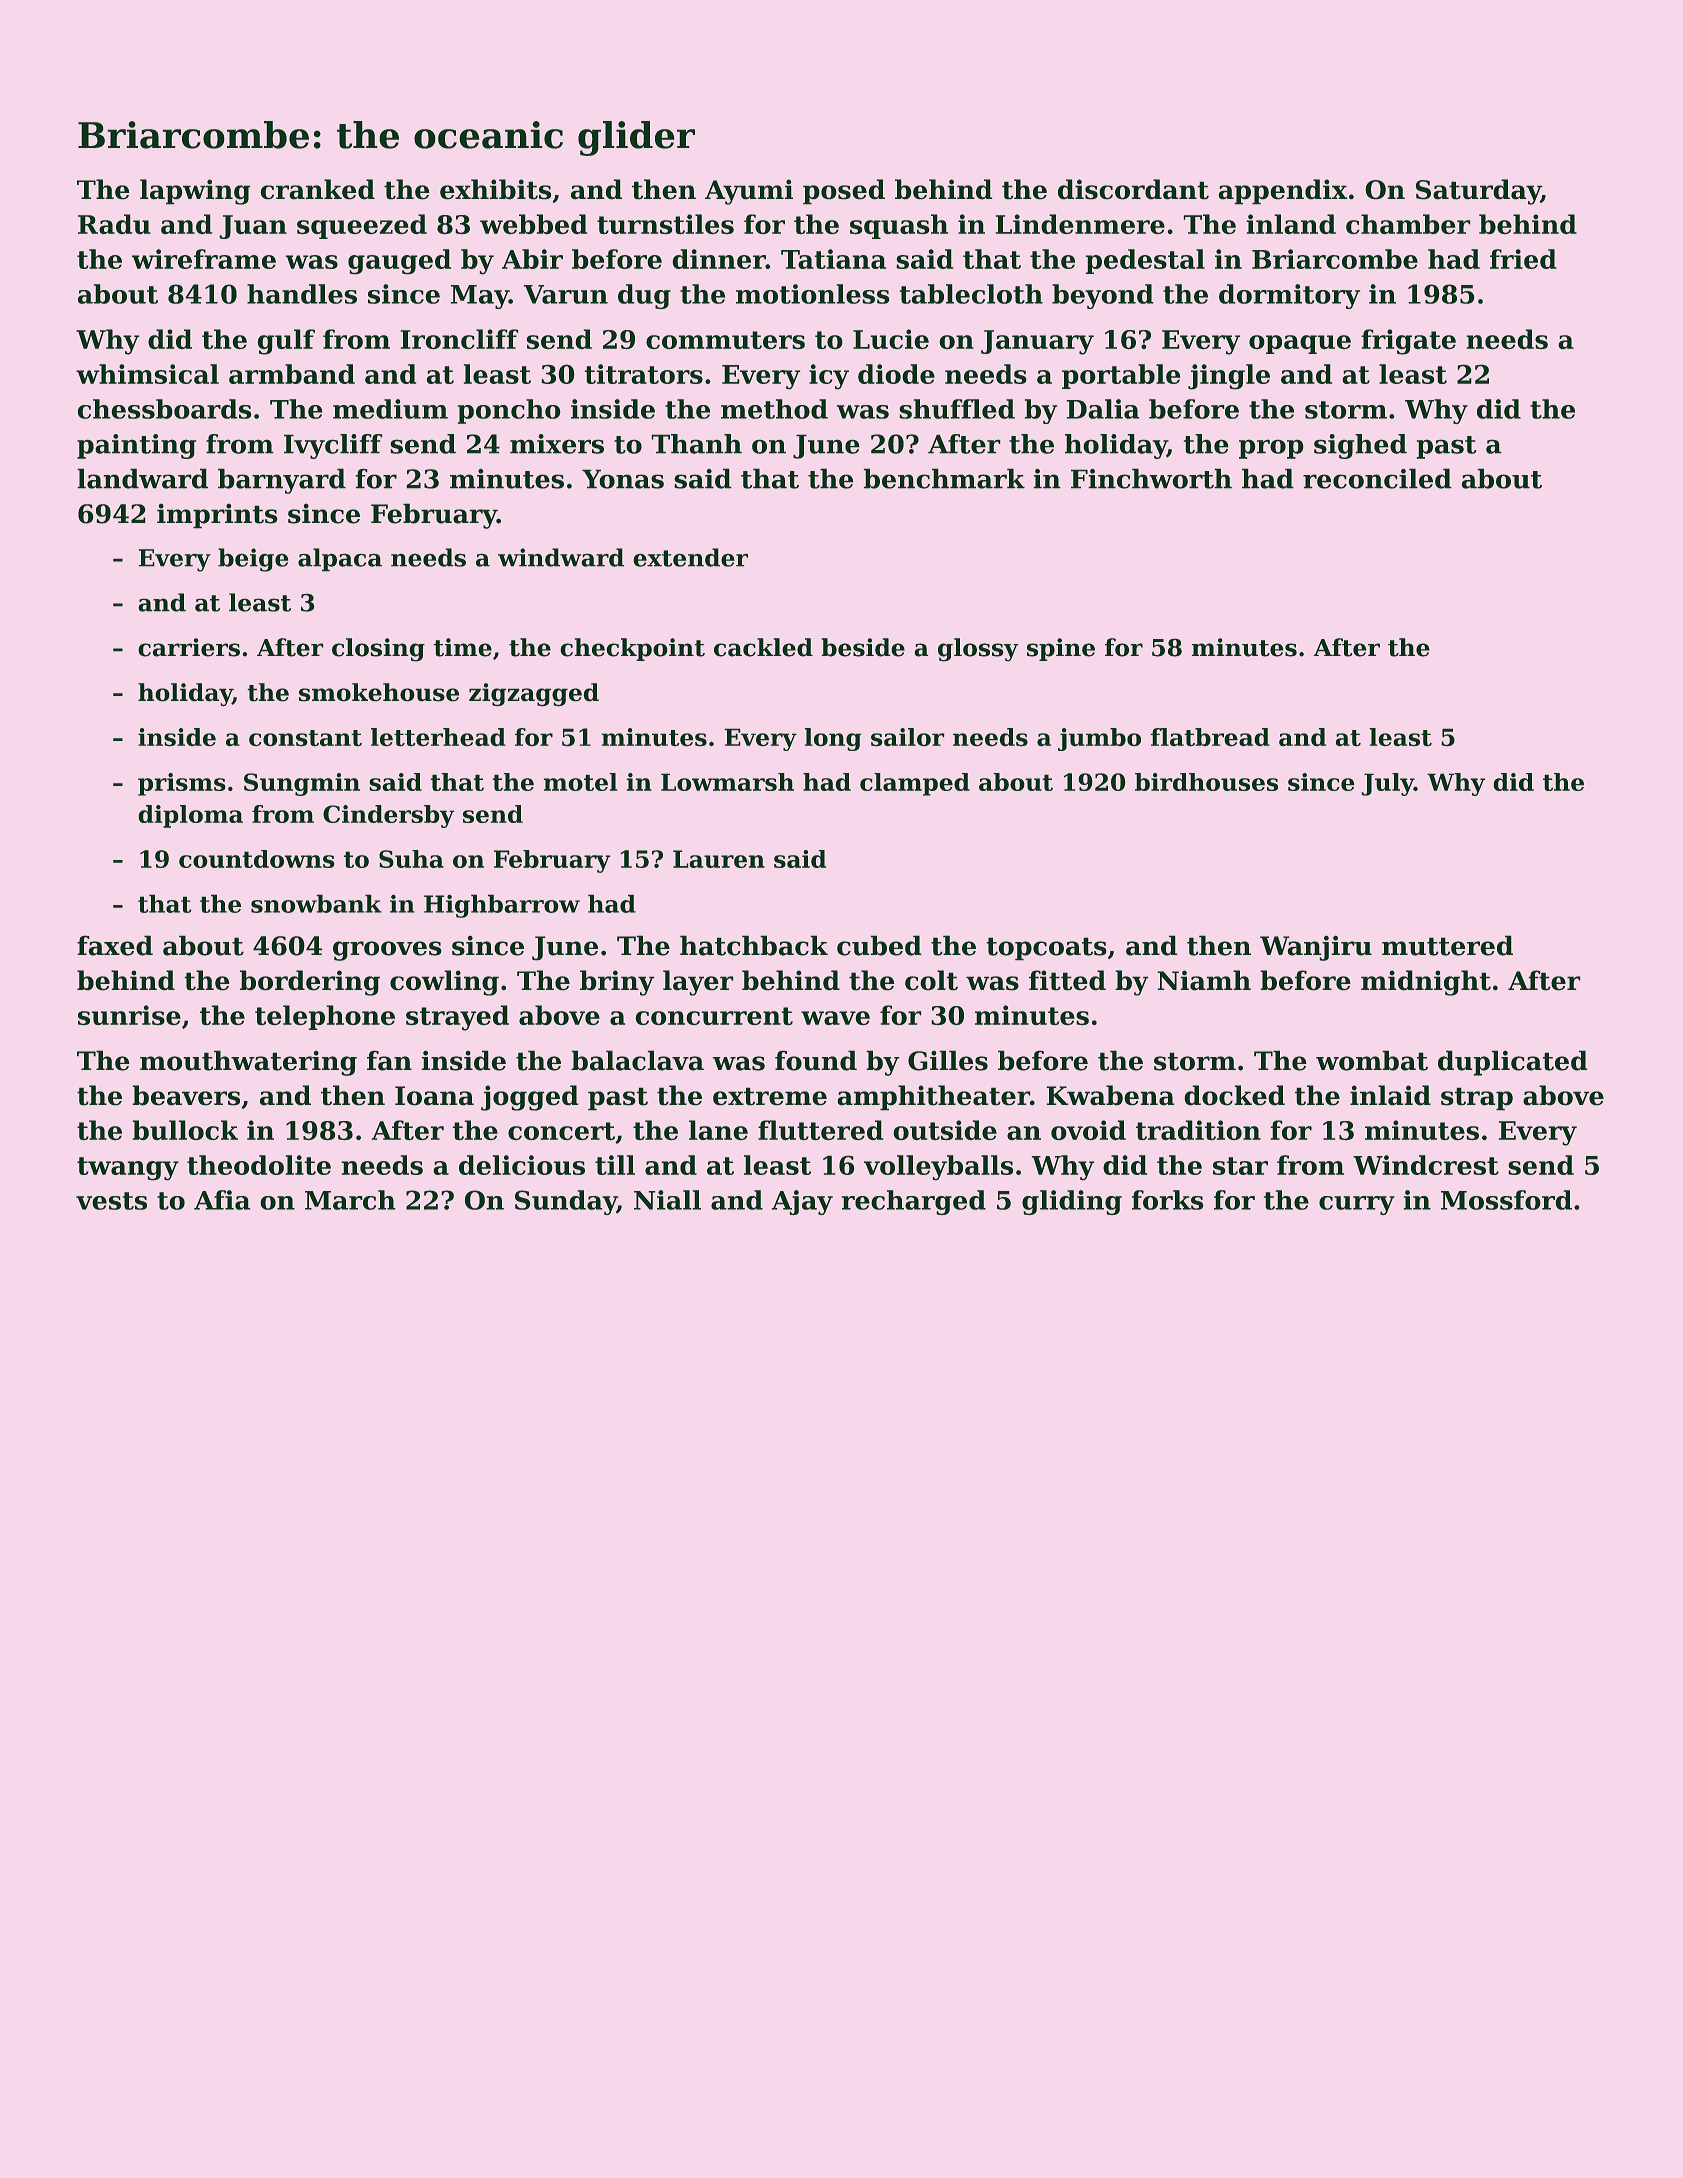  Describe the element at coordinates (222, 1200) in the screenshot. I see `Afia` at that location.
